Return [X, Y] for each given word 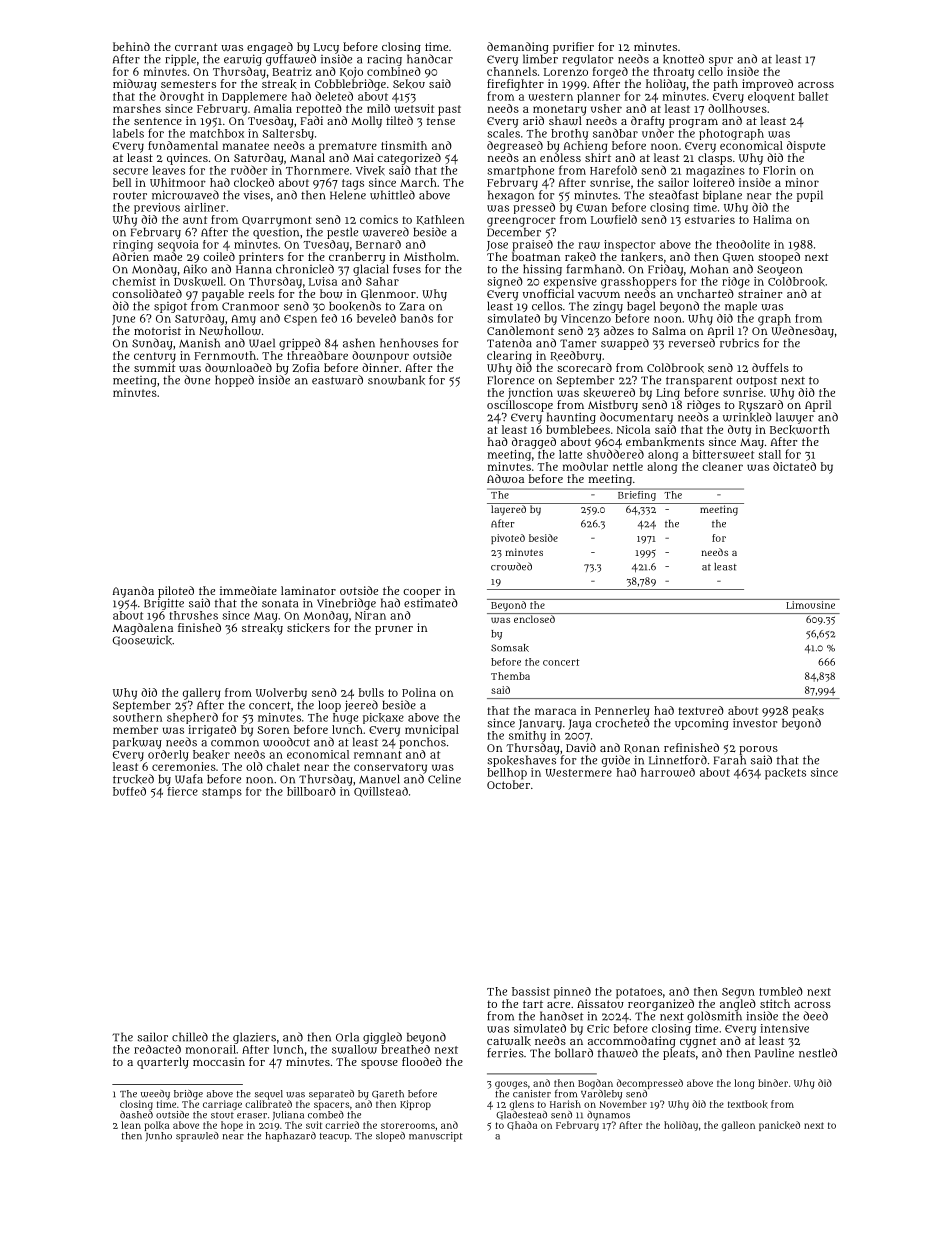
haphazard [291, 1137]
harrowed [668, 772]
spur [721, 61]
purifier [573, 48]
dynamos [608, 1116]
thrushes [193, 615]
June [123, 320]
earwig [243, 60]
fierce [183, 791]
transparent [699, 382]
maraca [555, 711]
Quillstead [381, 792]
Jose [497, 246]
